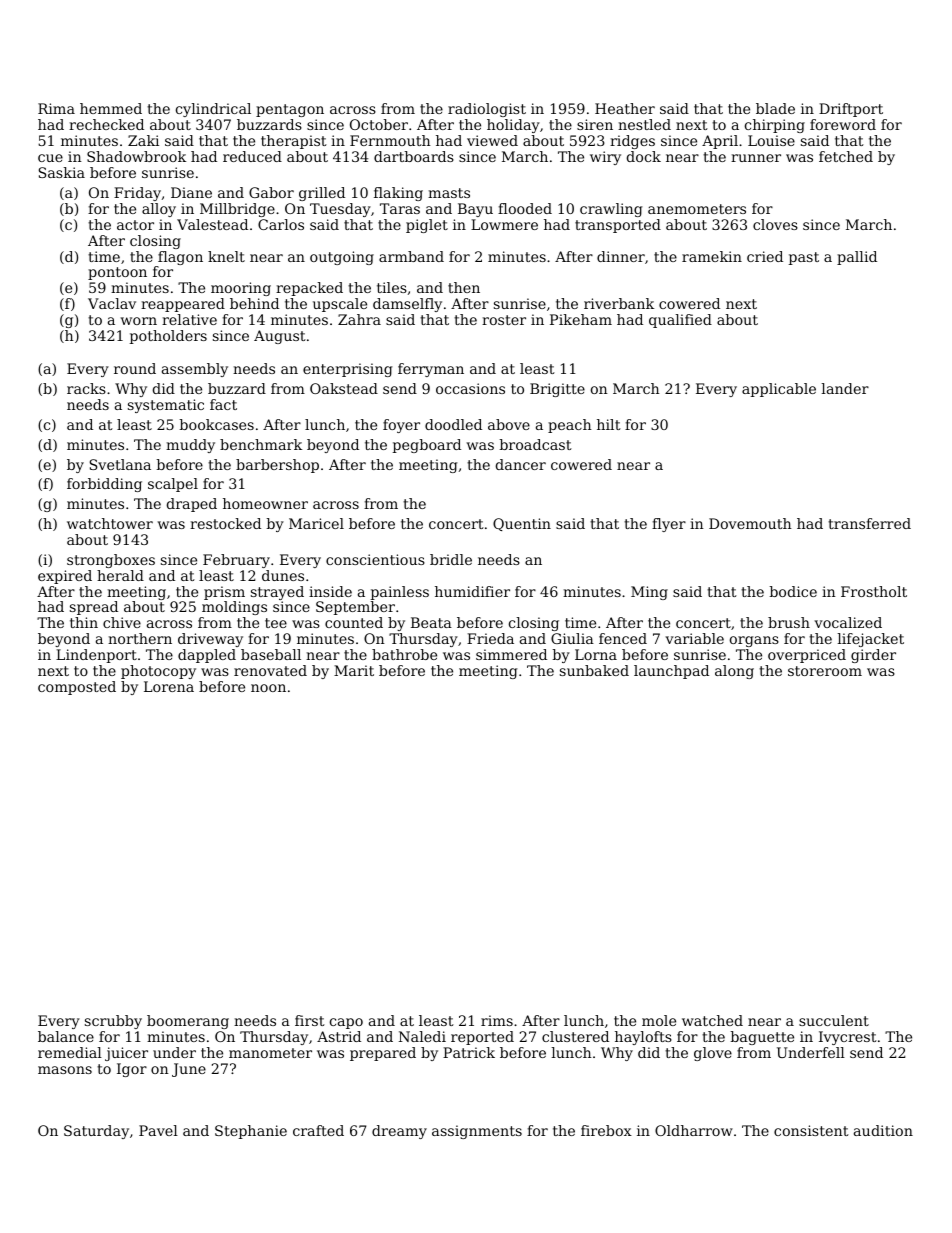 The image size is (952, 1233). What do you see at coordinates (851, 110) in the page?
I see `Driftport` at bounding box center [851, 110].
